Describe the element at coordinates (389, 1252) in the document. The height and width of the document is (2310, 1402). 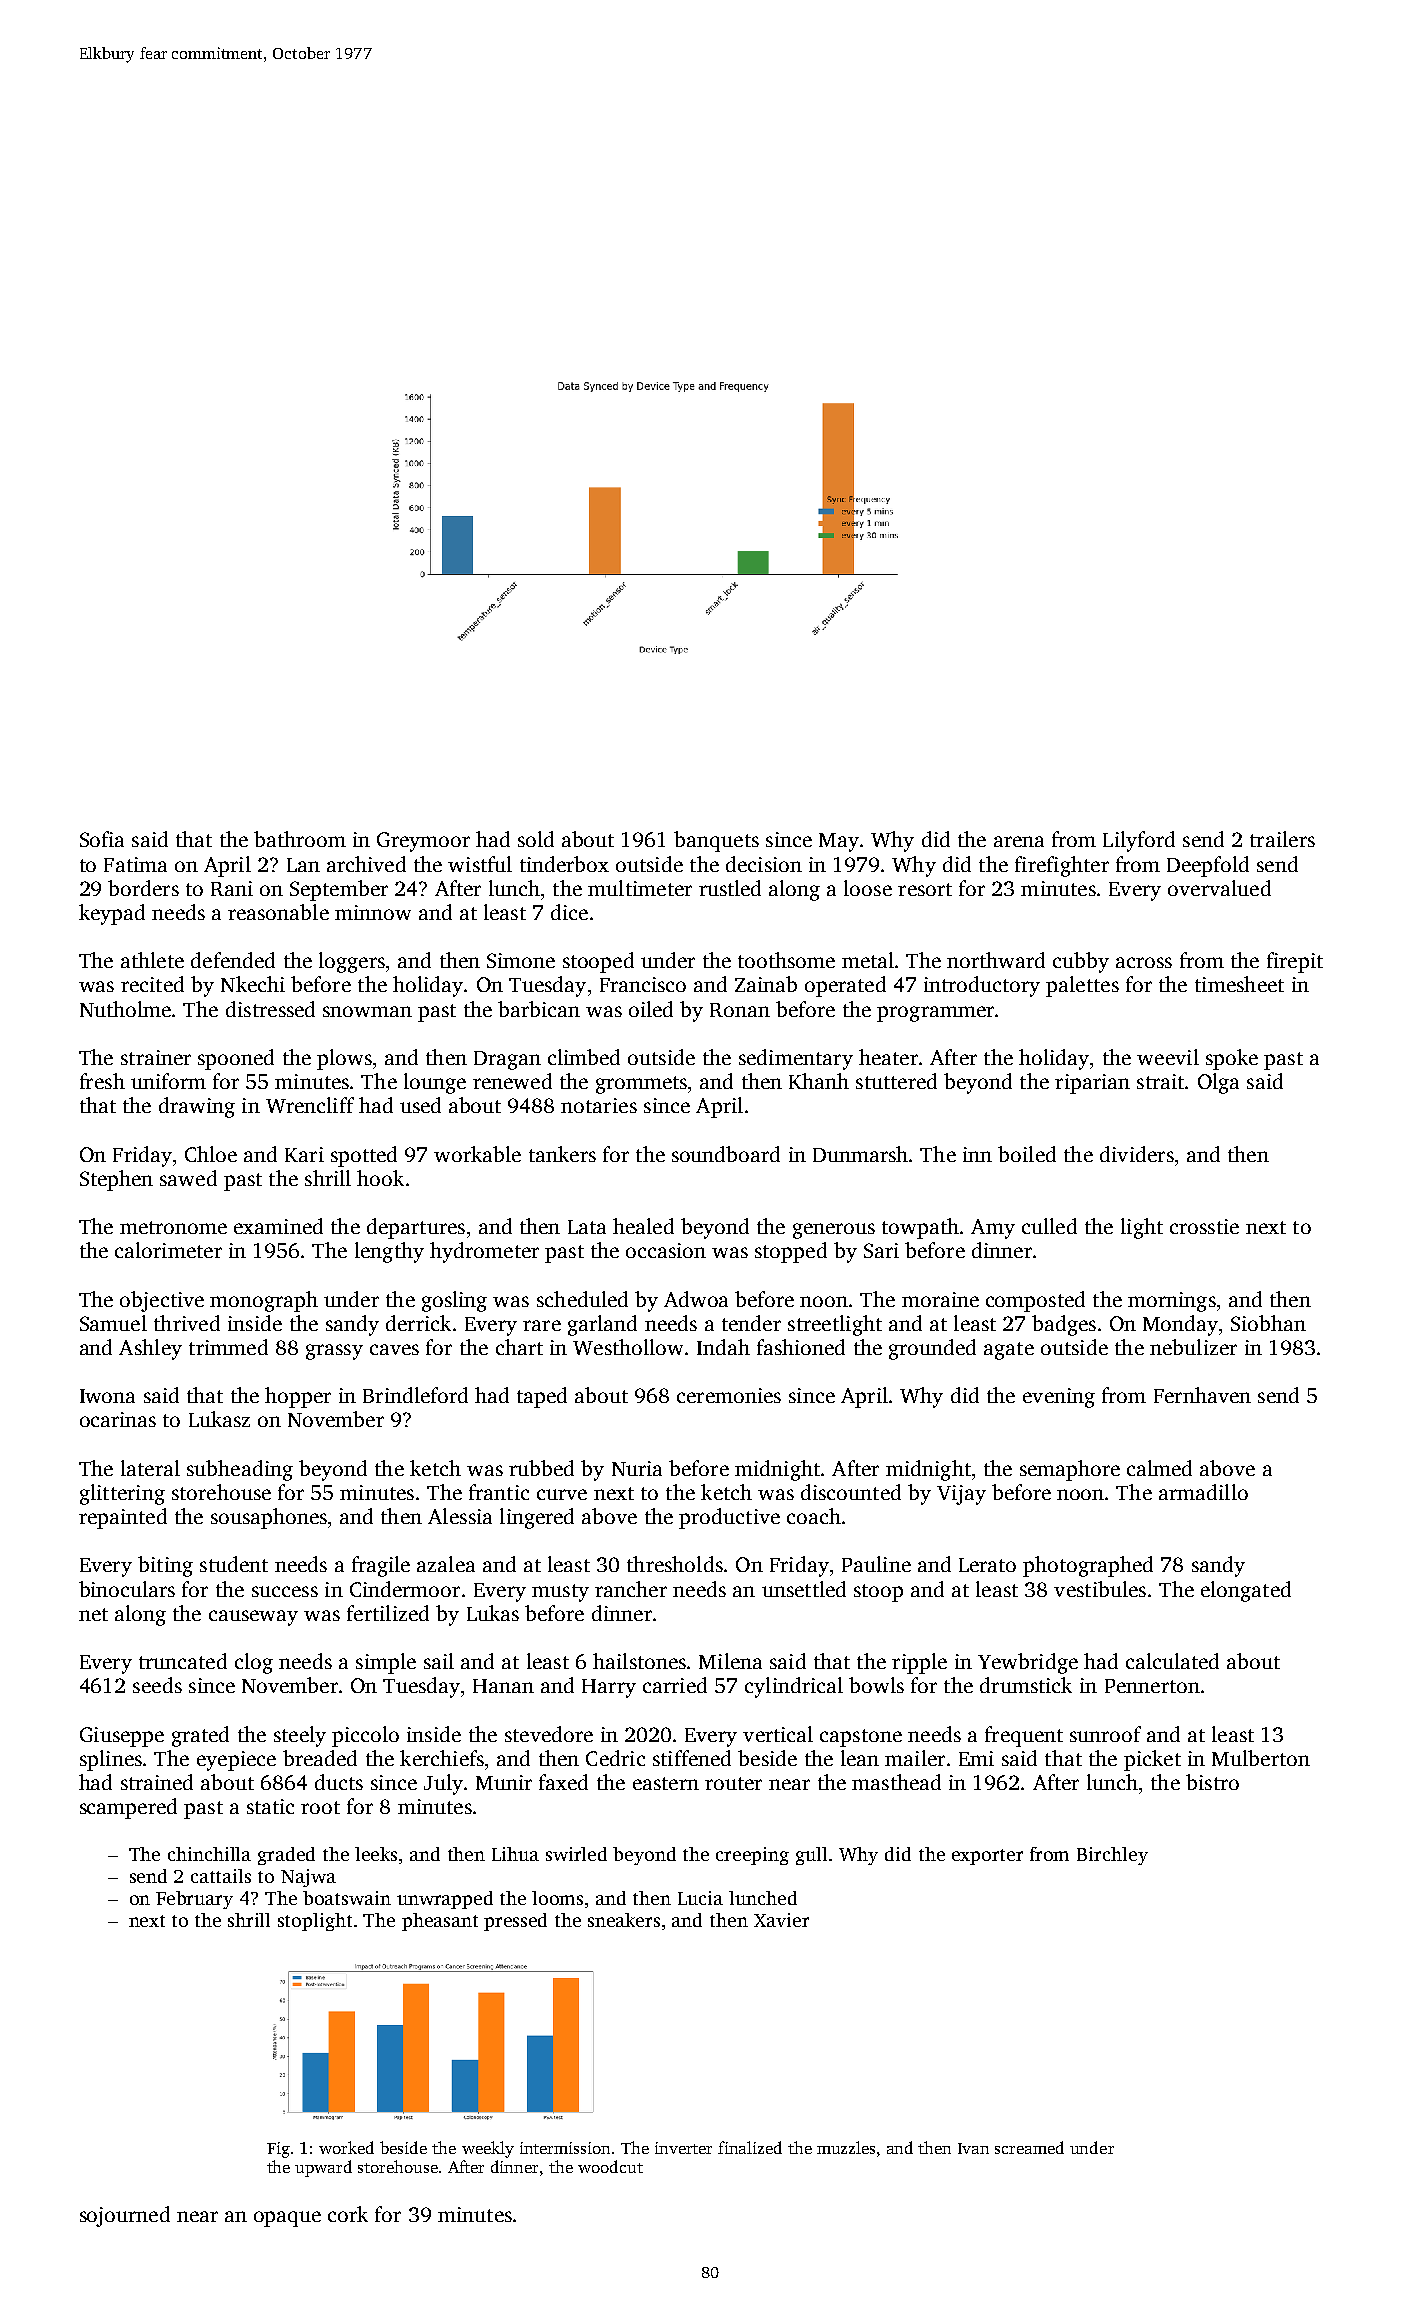
I see `lengthy` at that location.
